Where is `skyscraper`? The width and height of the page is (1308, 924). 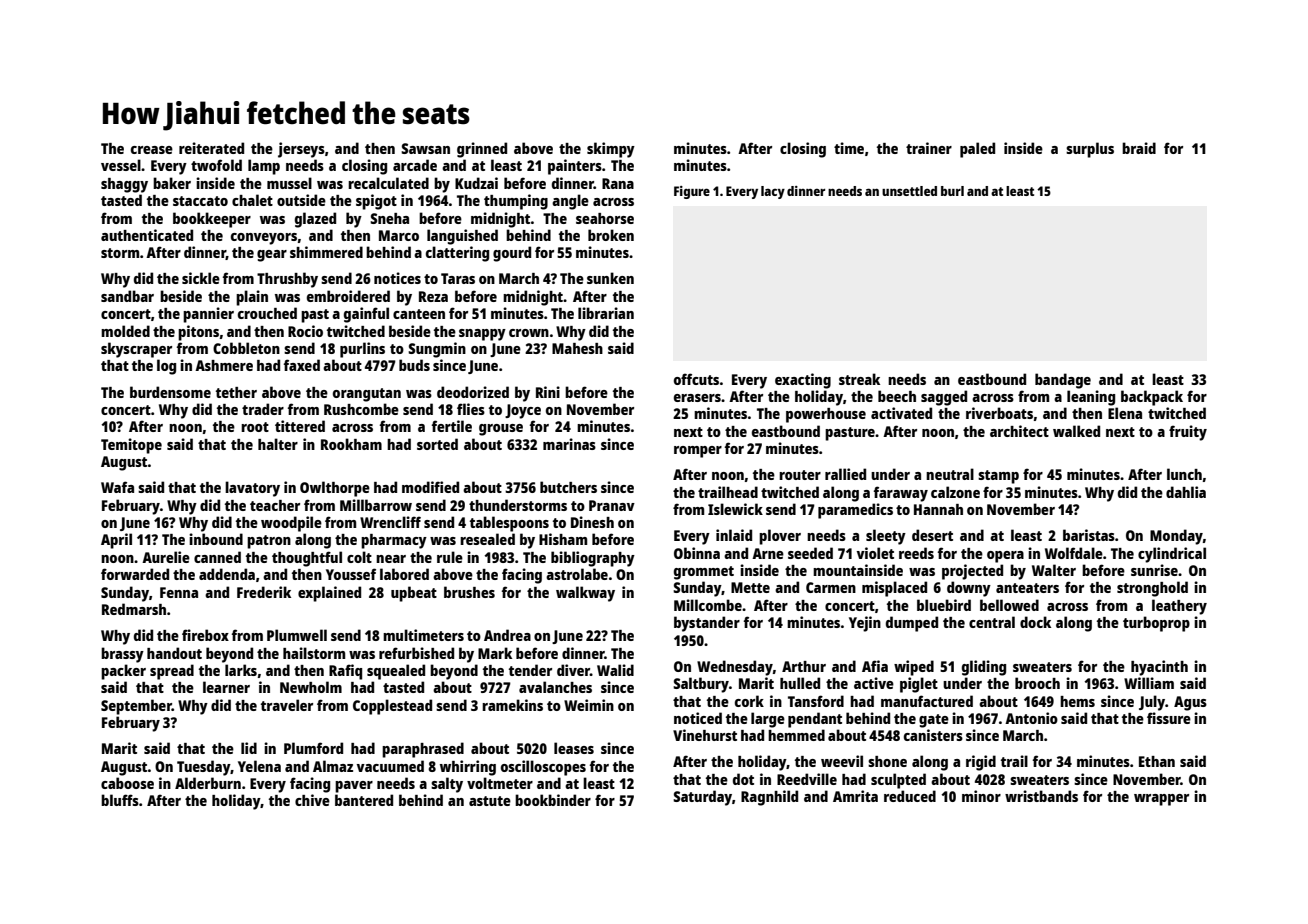 skyscraper is located at coordinates (136, 350).
